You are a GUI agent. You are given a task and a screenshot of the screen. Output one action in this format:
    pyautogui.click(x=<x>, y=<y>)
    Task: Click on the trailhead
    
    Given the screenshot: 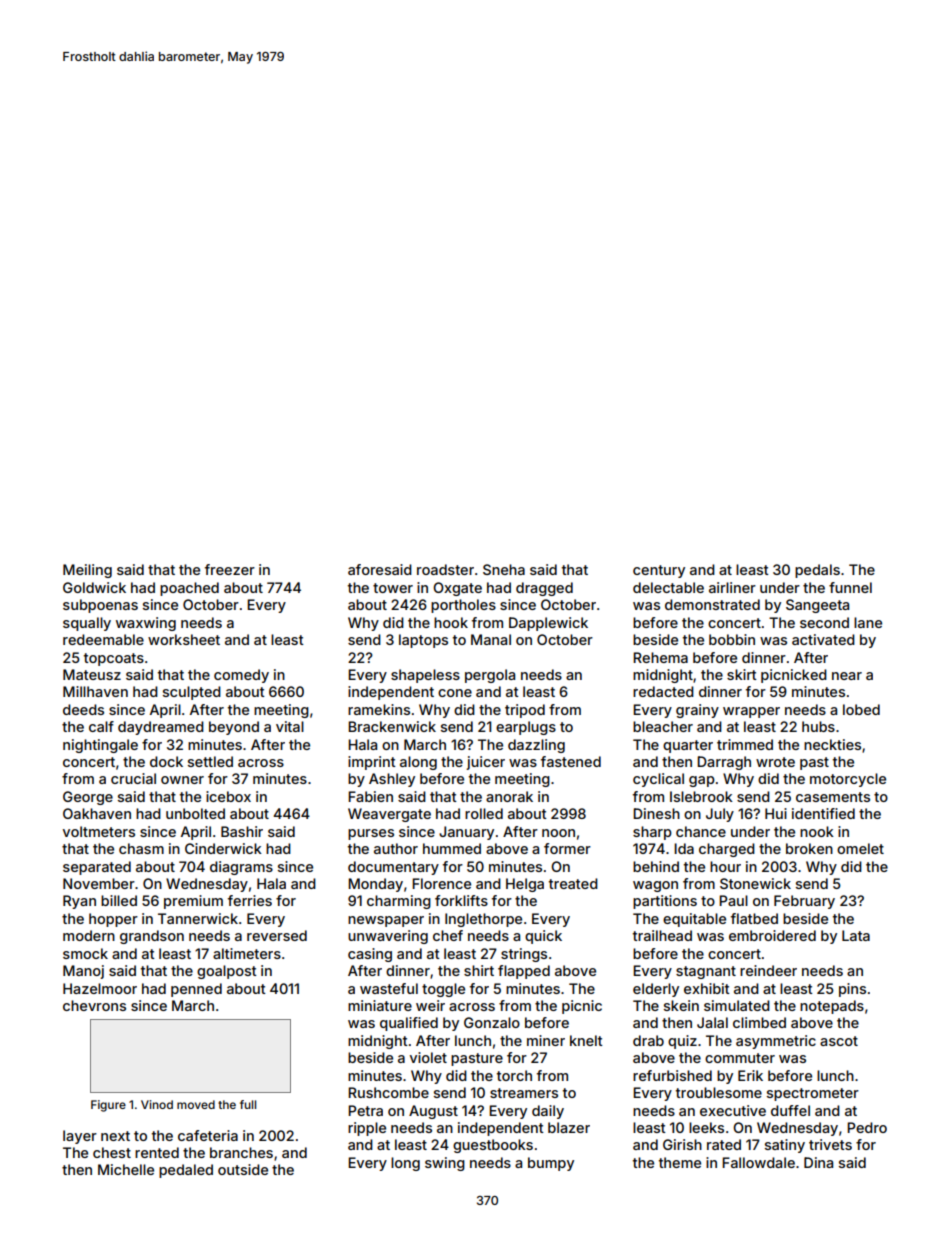 What is the action you would take?
    pyautogui.click(x=662, y=935)
